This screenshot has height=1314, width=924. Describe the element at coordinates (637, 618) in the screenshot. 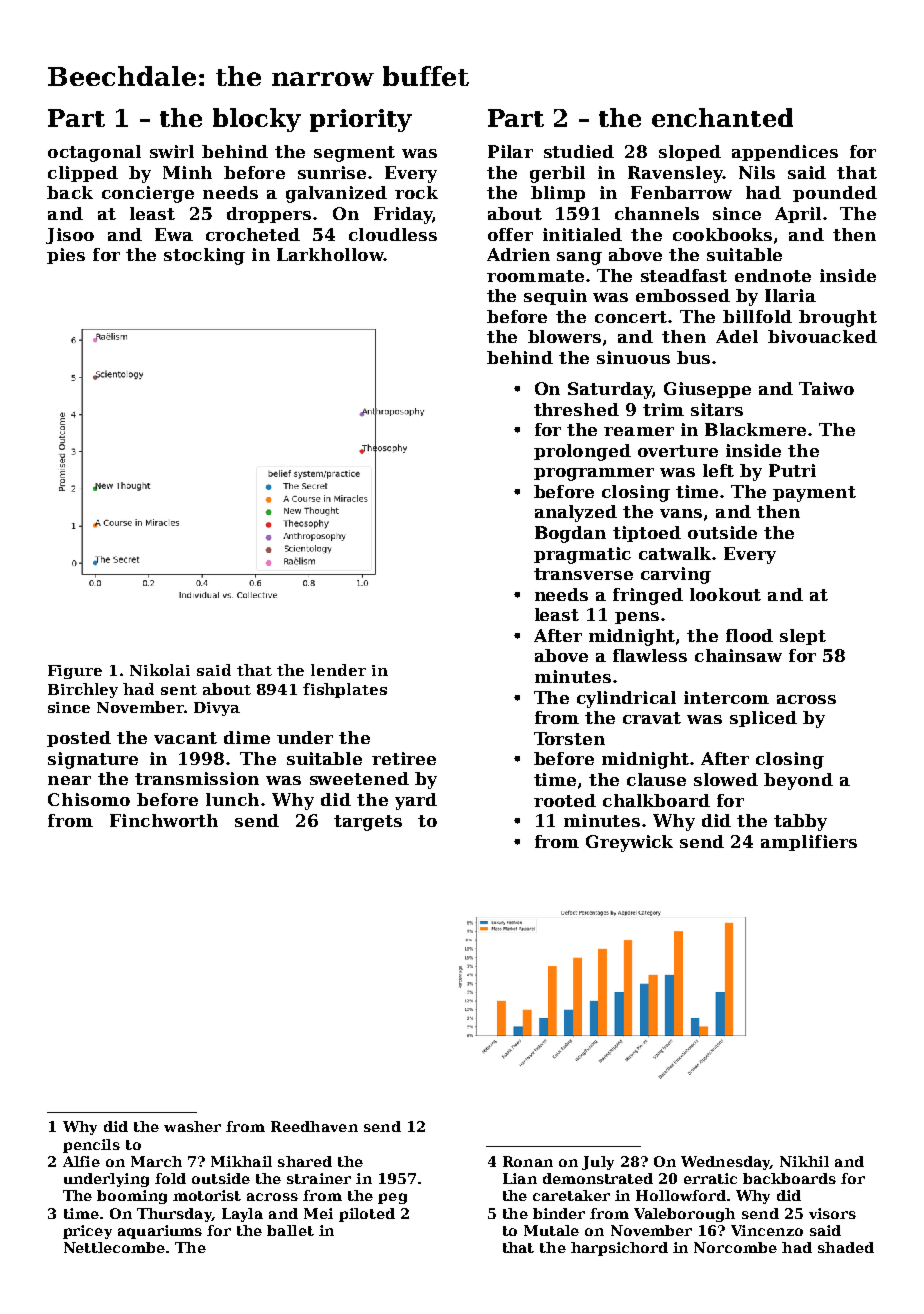

I see `pens` at that location.
